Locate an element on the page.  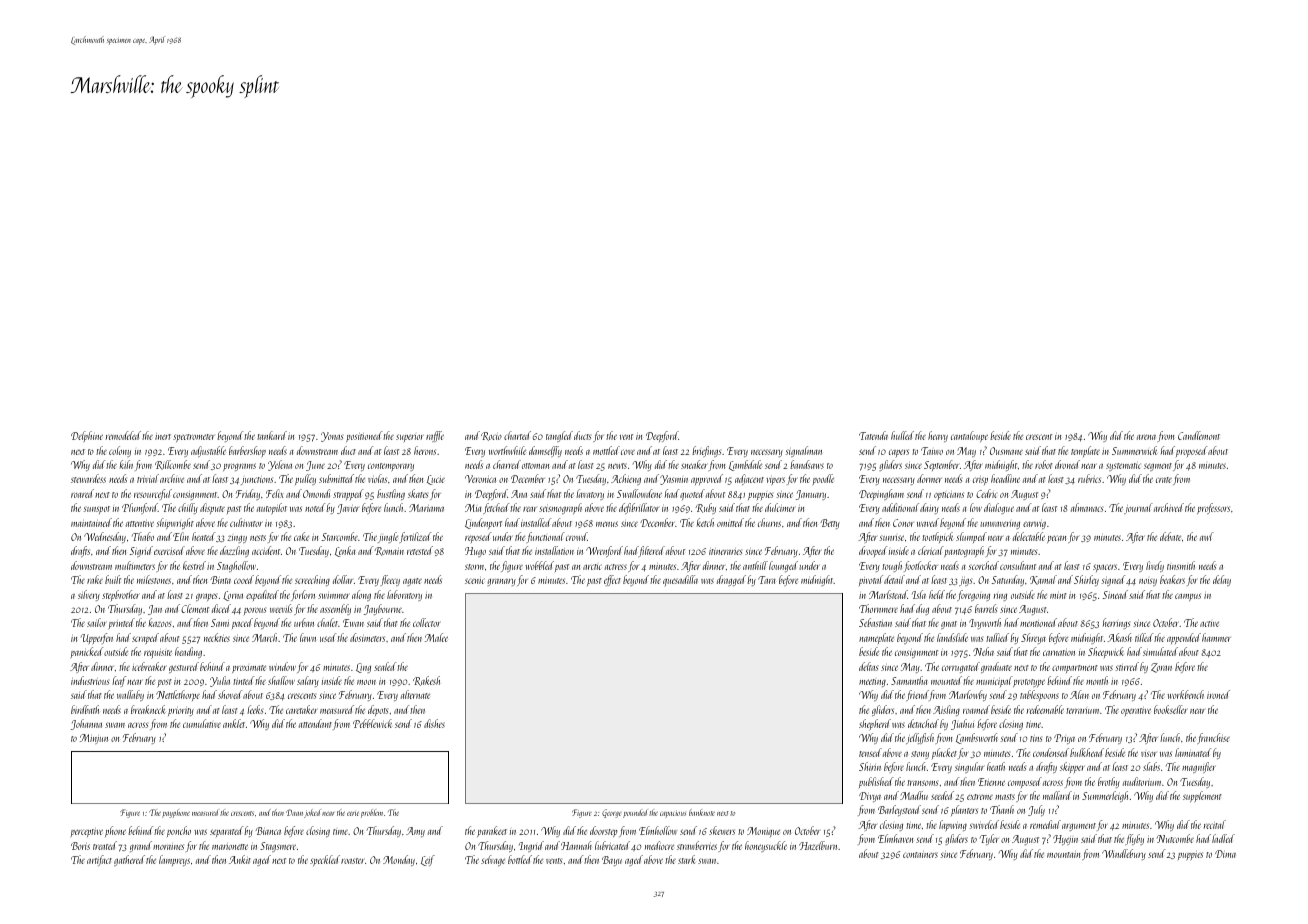
proposed is located at coordinates (1191, 451).
